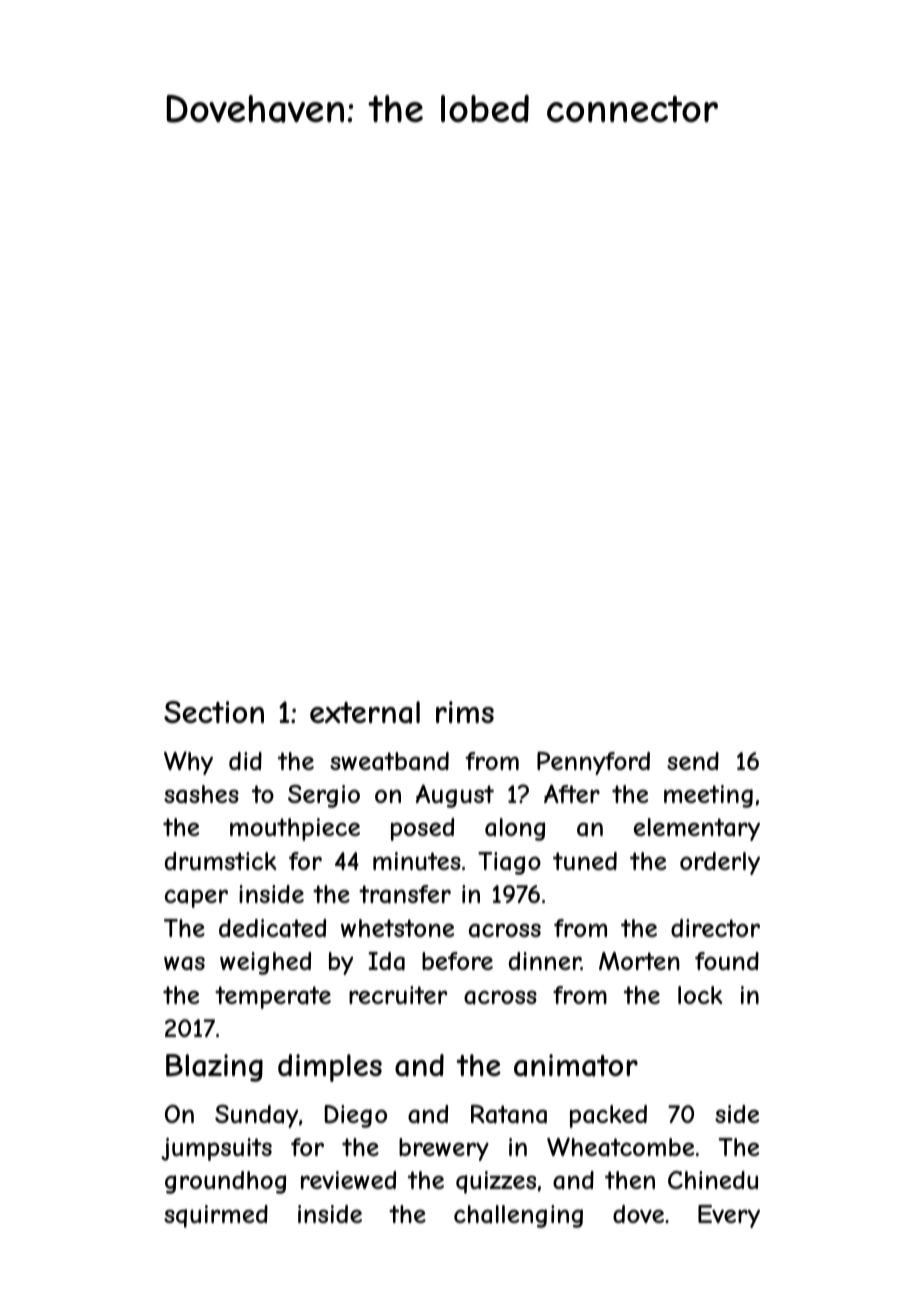 Image resolution: width=924 pixels, height=1311 pixels. Describe the element at coordinates (620, 1147) in the document. I see `Wheatcombe` at that location.
